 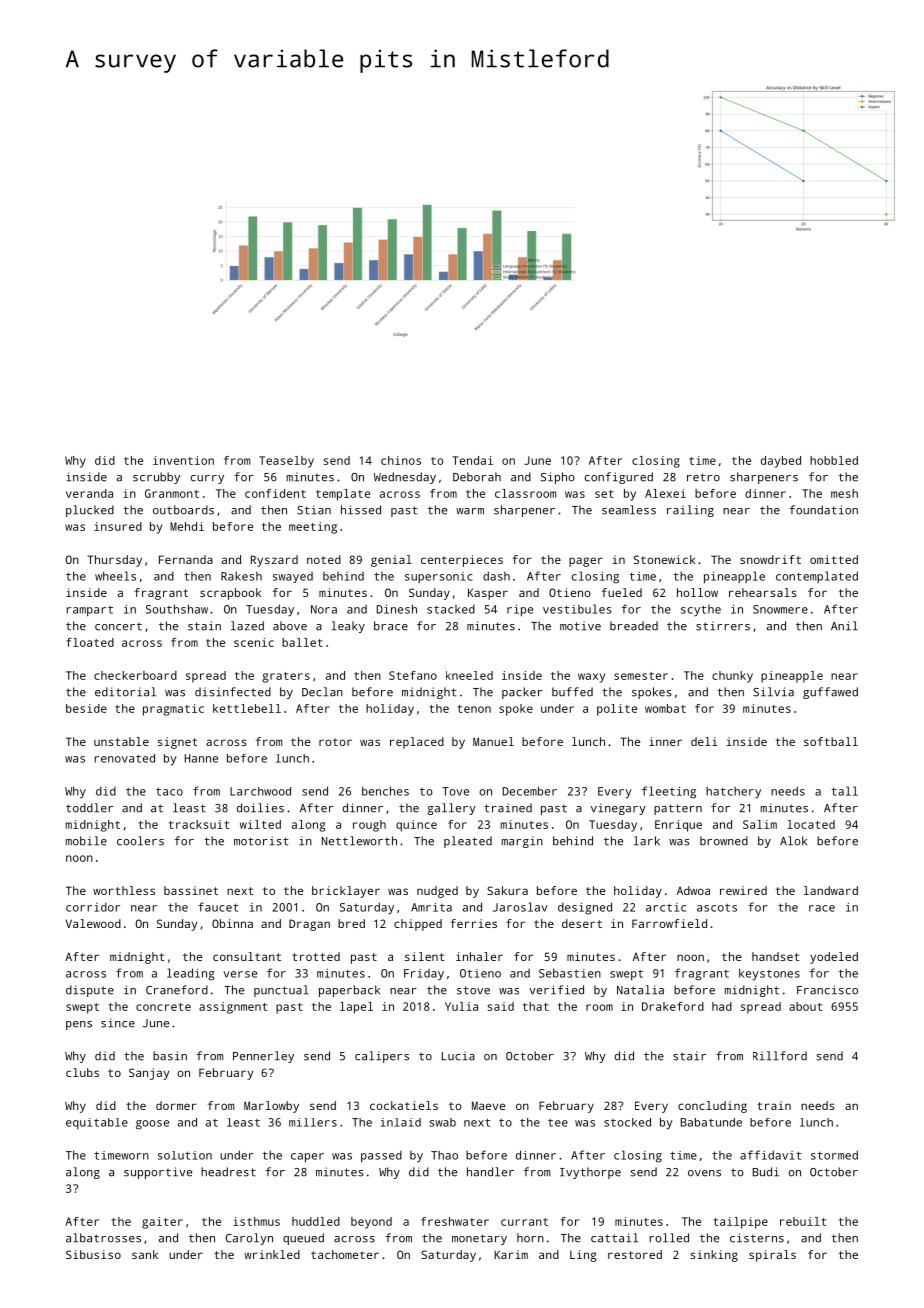 What do you see at coordinates (781, 462) in the screenshot?
I see `daybed` at bounding box center [781, 462].
